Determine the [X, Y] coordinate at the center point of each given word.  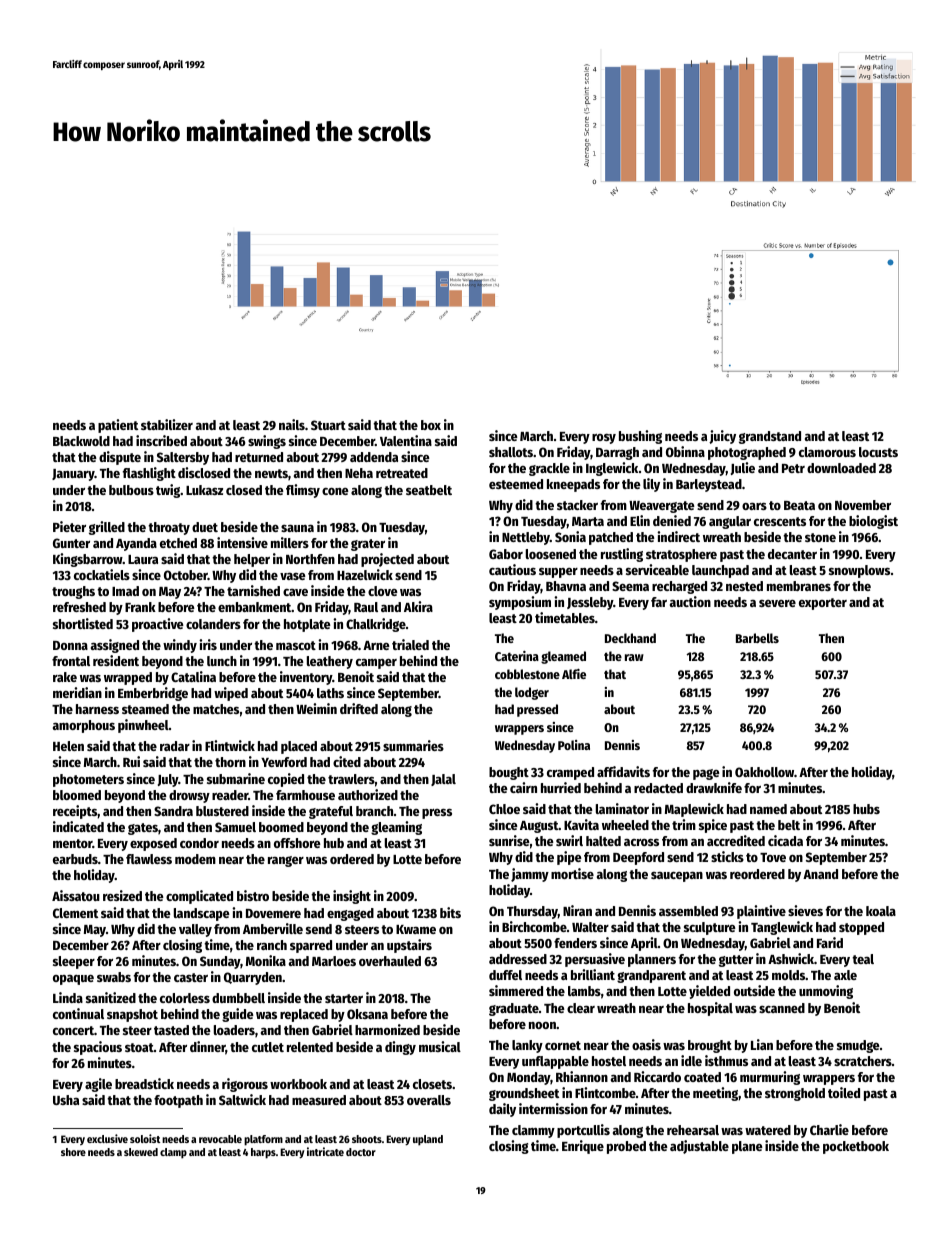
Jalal [443, 780]
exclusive [107, 1138]
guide [238, 1015]
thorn [230, 762]
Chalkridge [376, 625]
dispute [120, 458]
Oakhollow [764, 772]
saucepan [677, 877]
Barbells [757, 638]
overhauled [390, 961]
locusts [878, 452]
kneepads [573, 485]
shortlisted [83, 623]
